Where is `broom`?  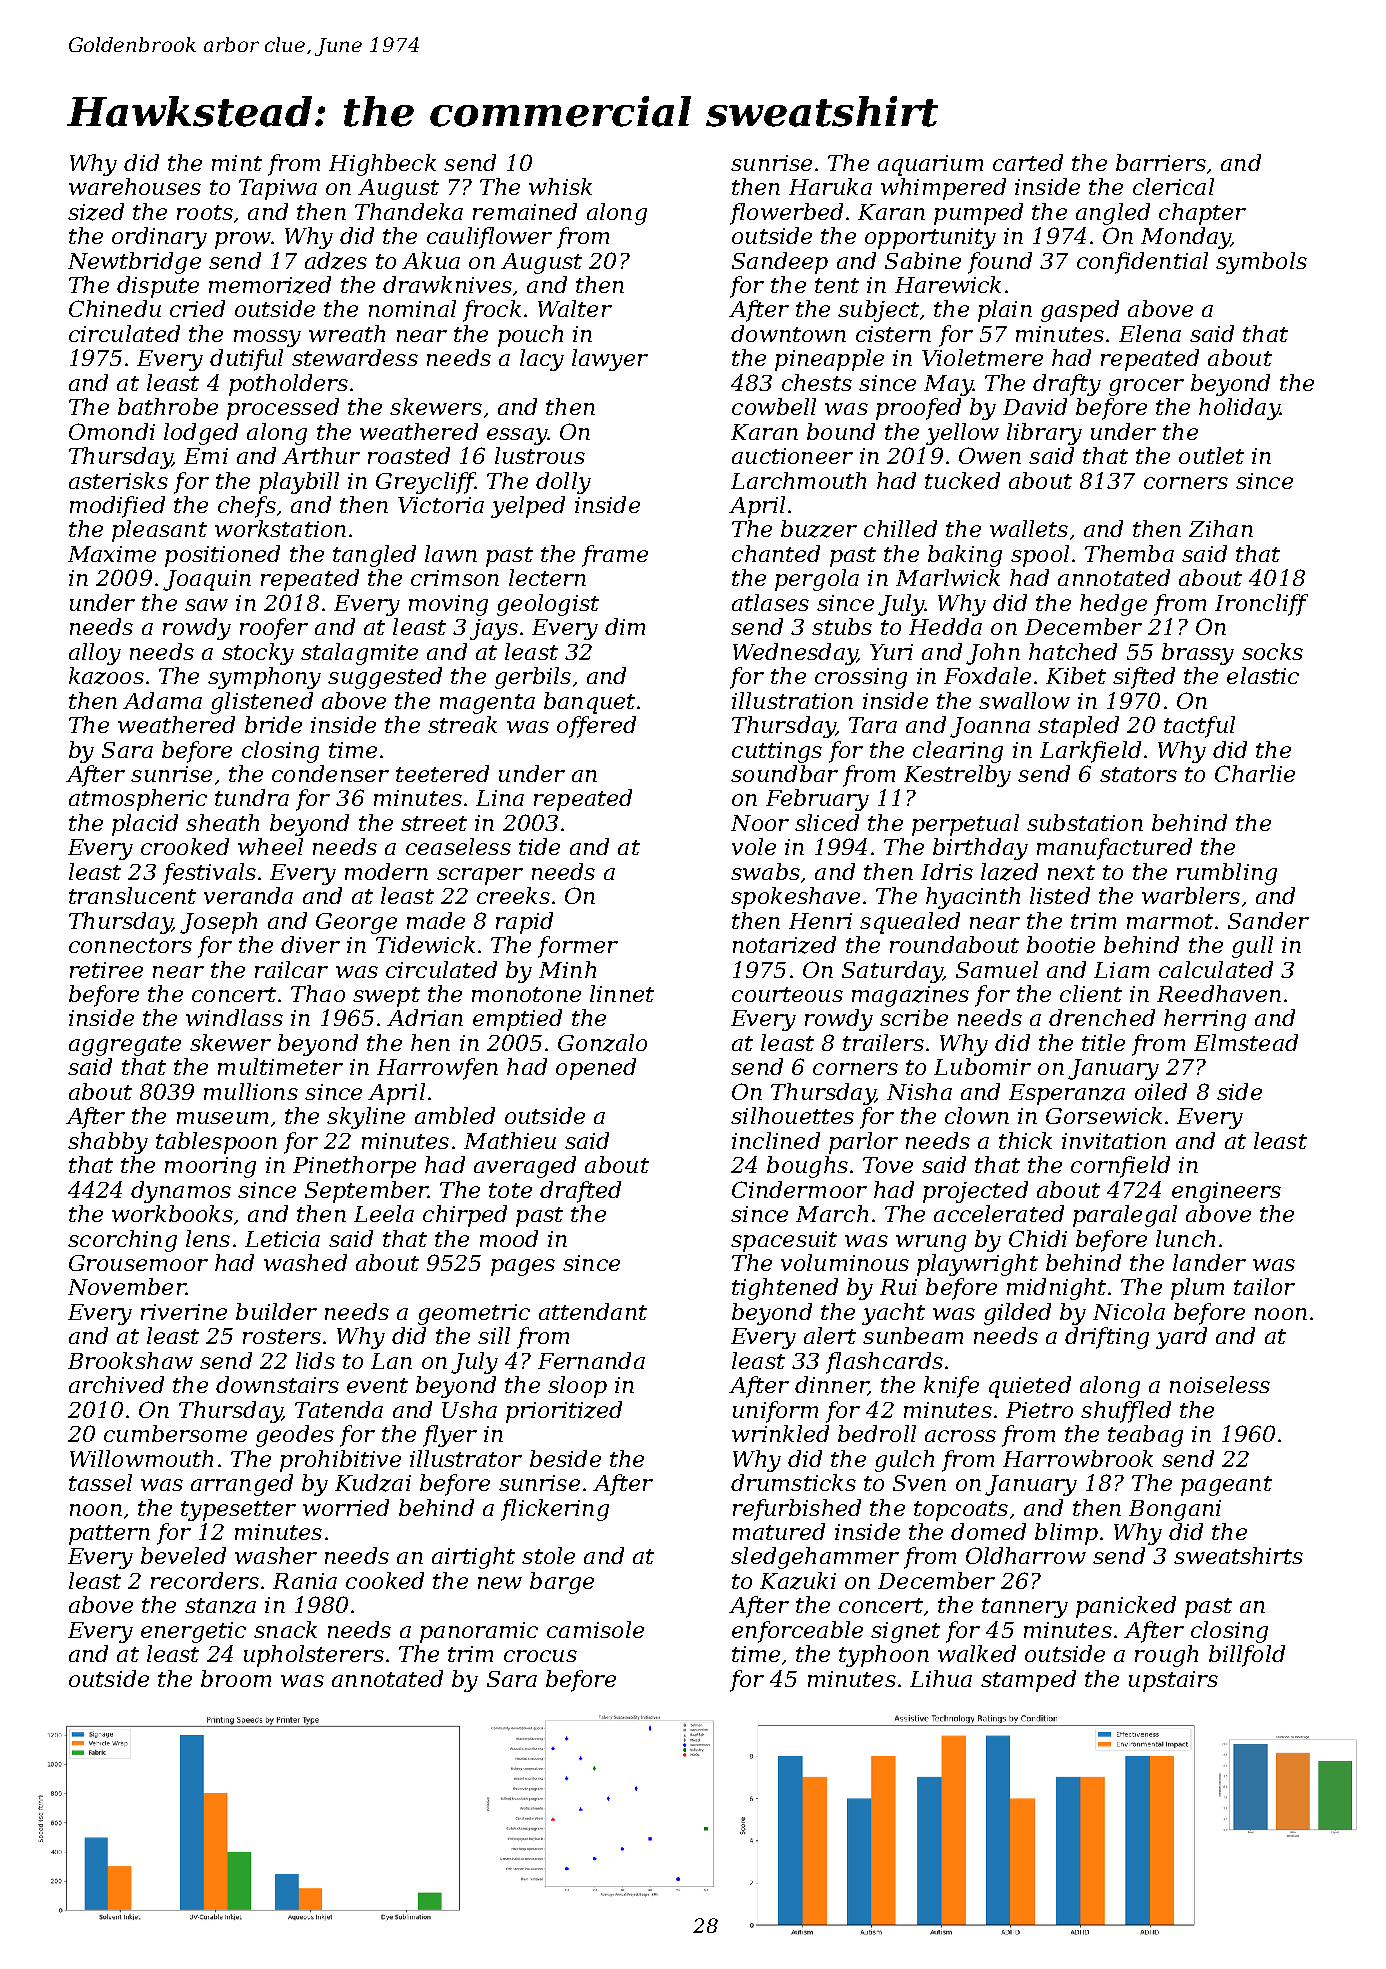 broom is located at coordinates (236, 1678).
